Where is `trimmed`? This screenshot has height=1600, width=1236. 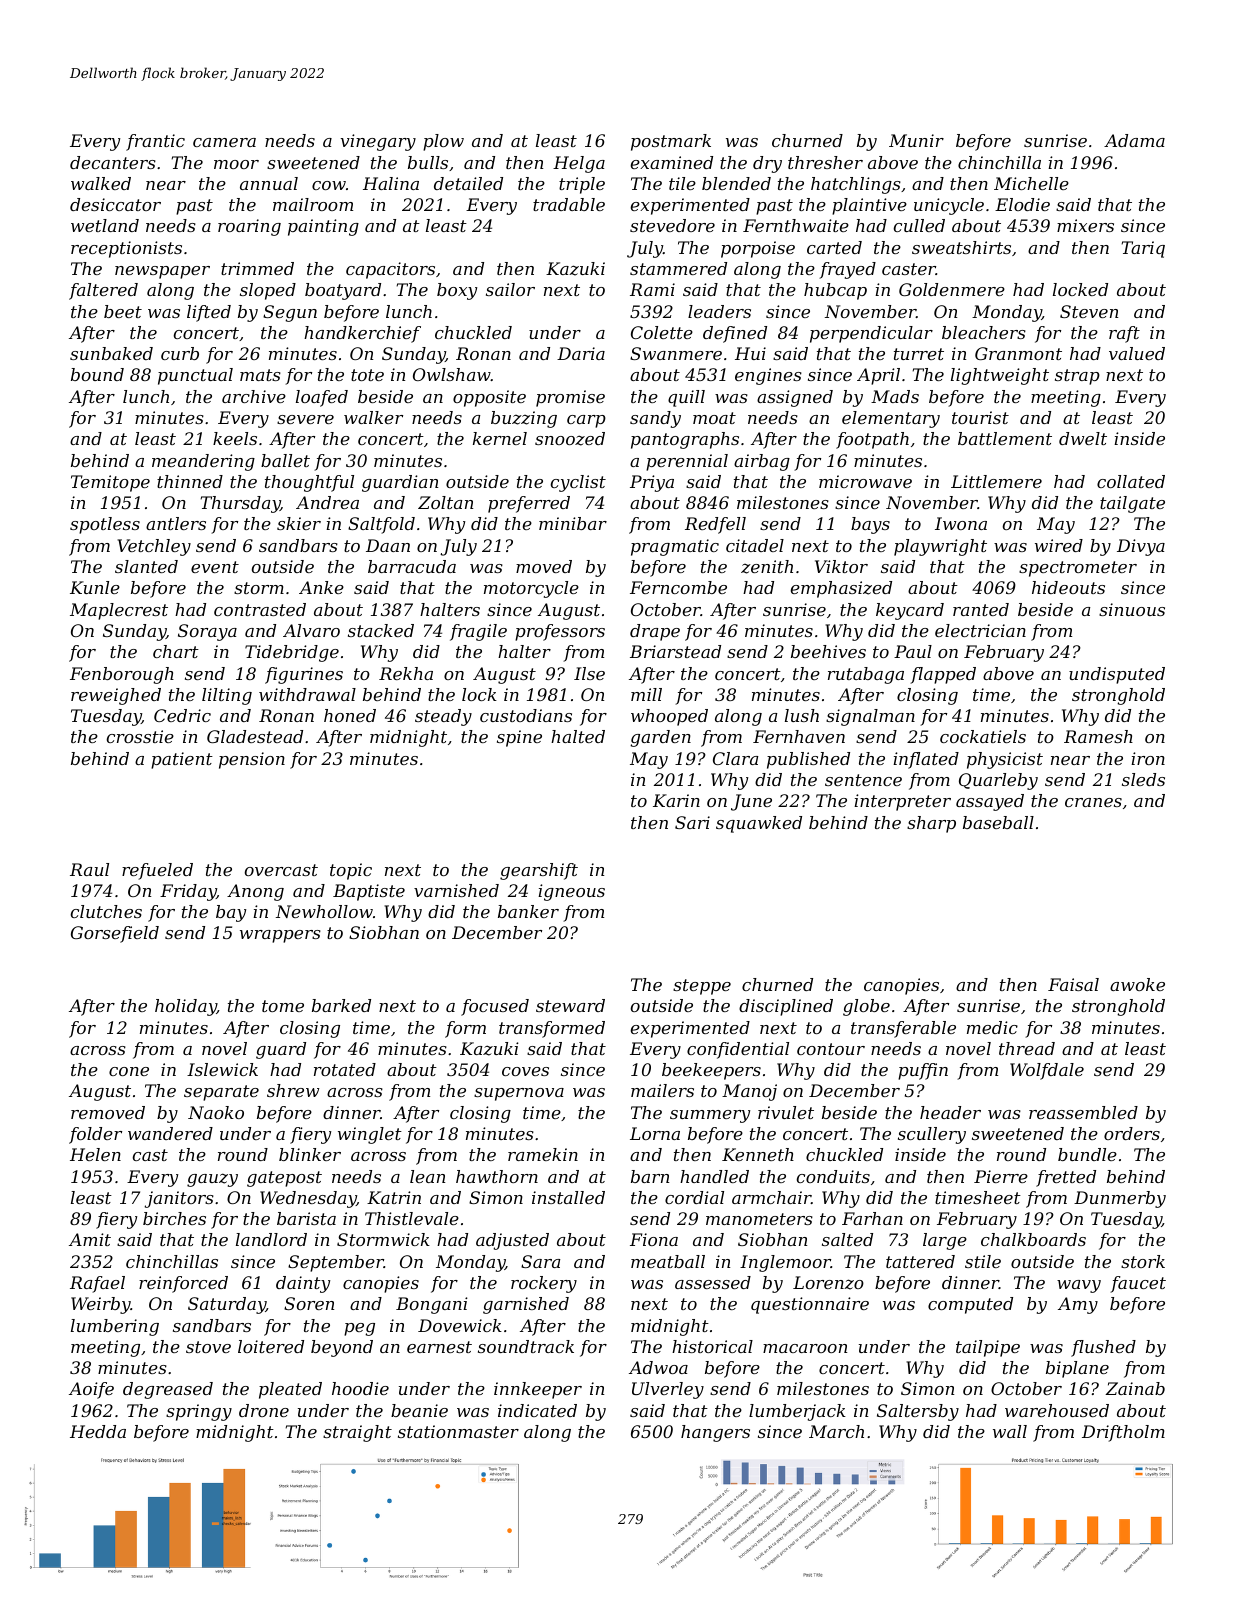 trimmed is located at coordinates (257, 268).
